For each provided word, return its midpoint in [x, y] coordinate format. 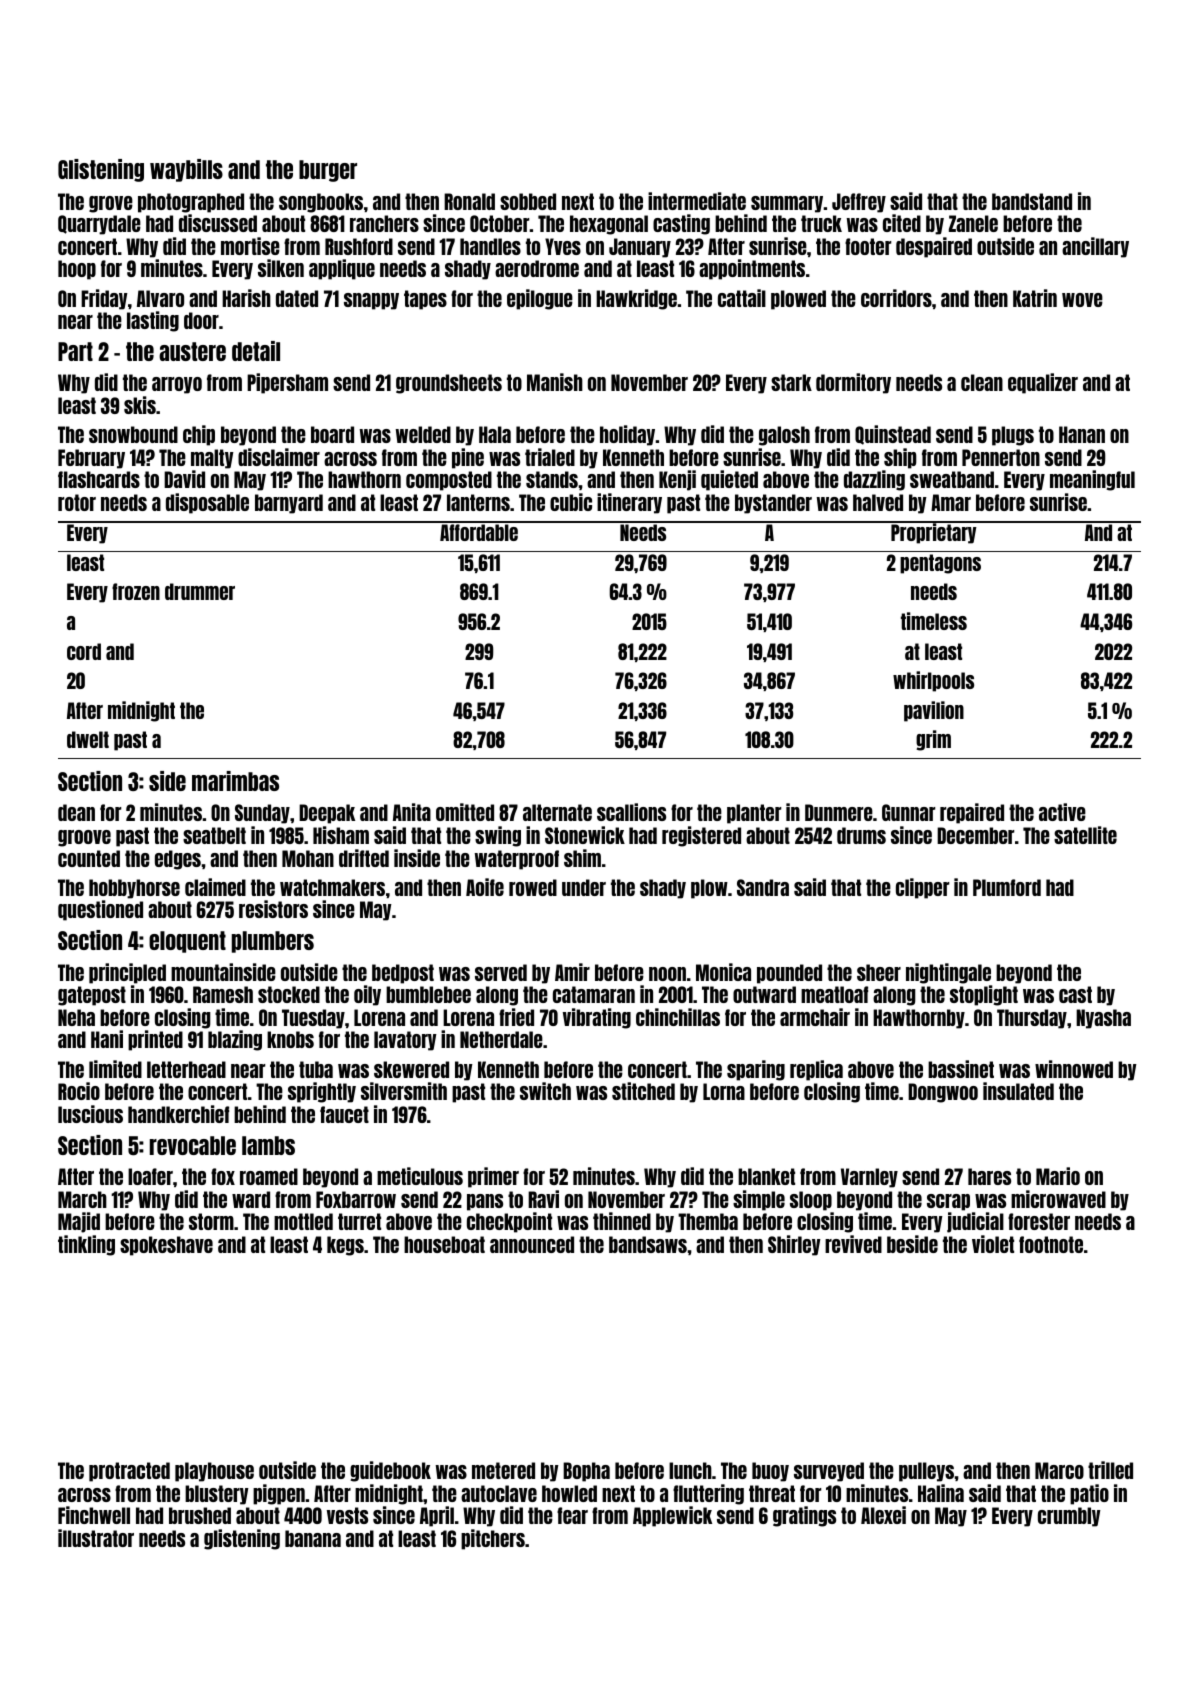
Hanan [1082, 434]
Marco [1059, 1470]
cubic [571, 502]
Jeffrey [859, 203]
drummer [200, 591]
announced [532, 1244]
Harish [246, 298]
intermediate [697, 201]
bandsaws [648, 1244]
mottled [303, 1221]
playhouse [214, 1472]
